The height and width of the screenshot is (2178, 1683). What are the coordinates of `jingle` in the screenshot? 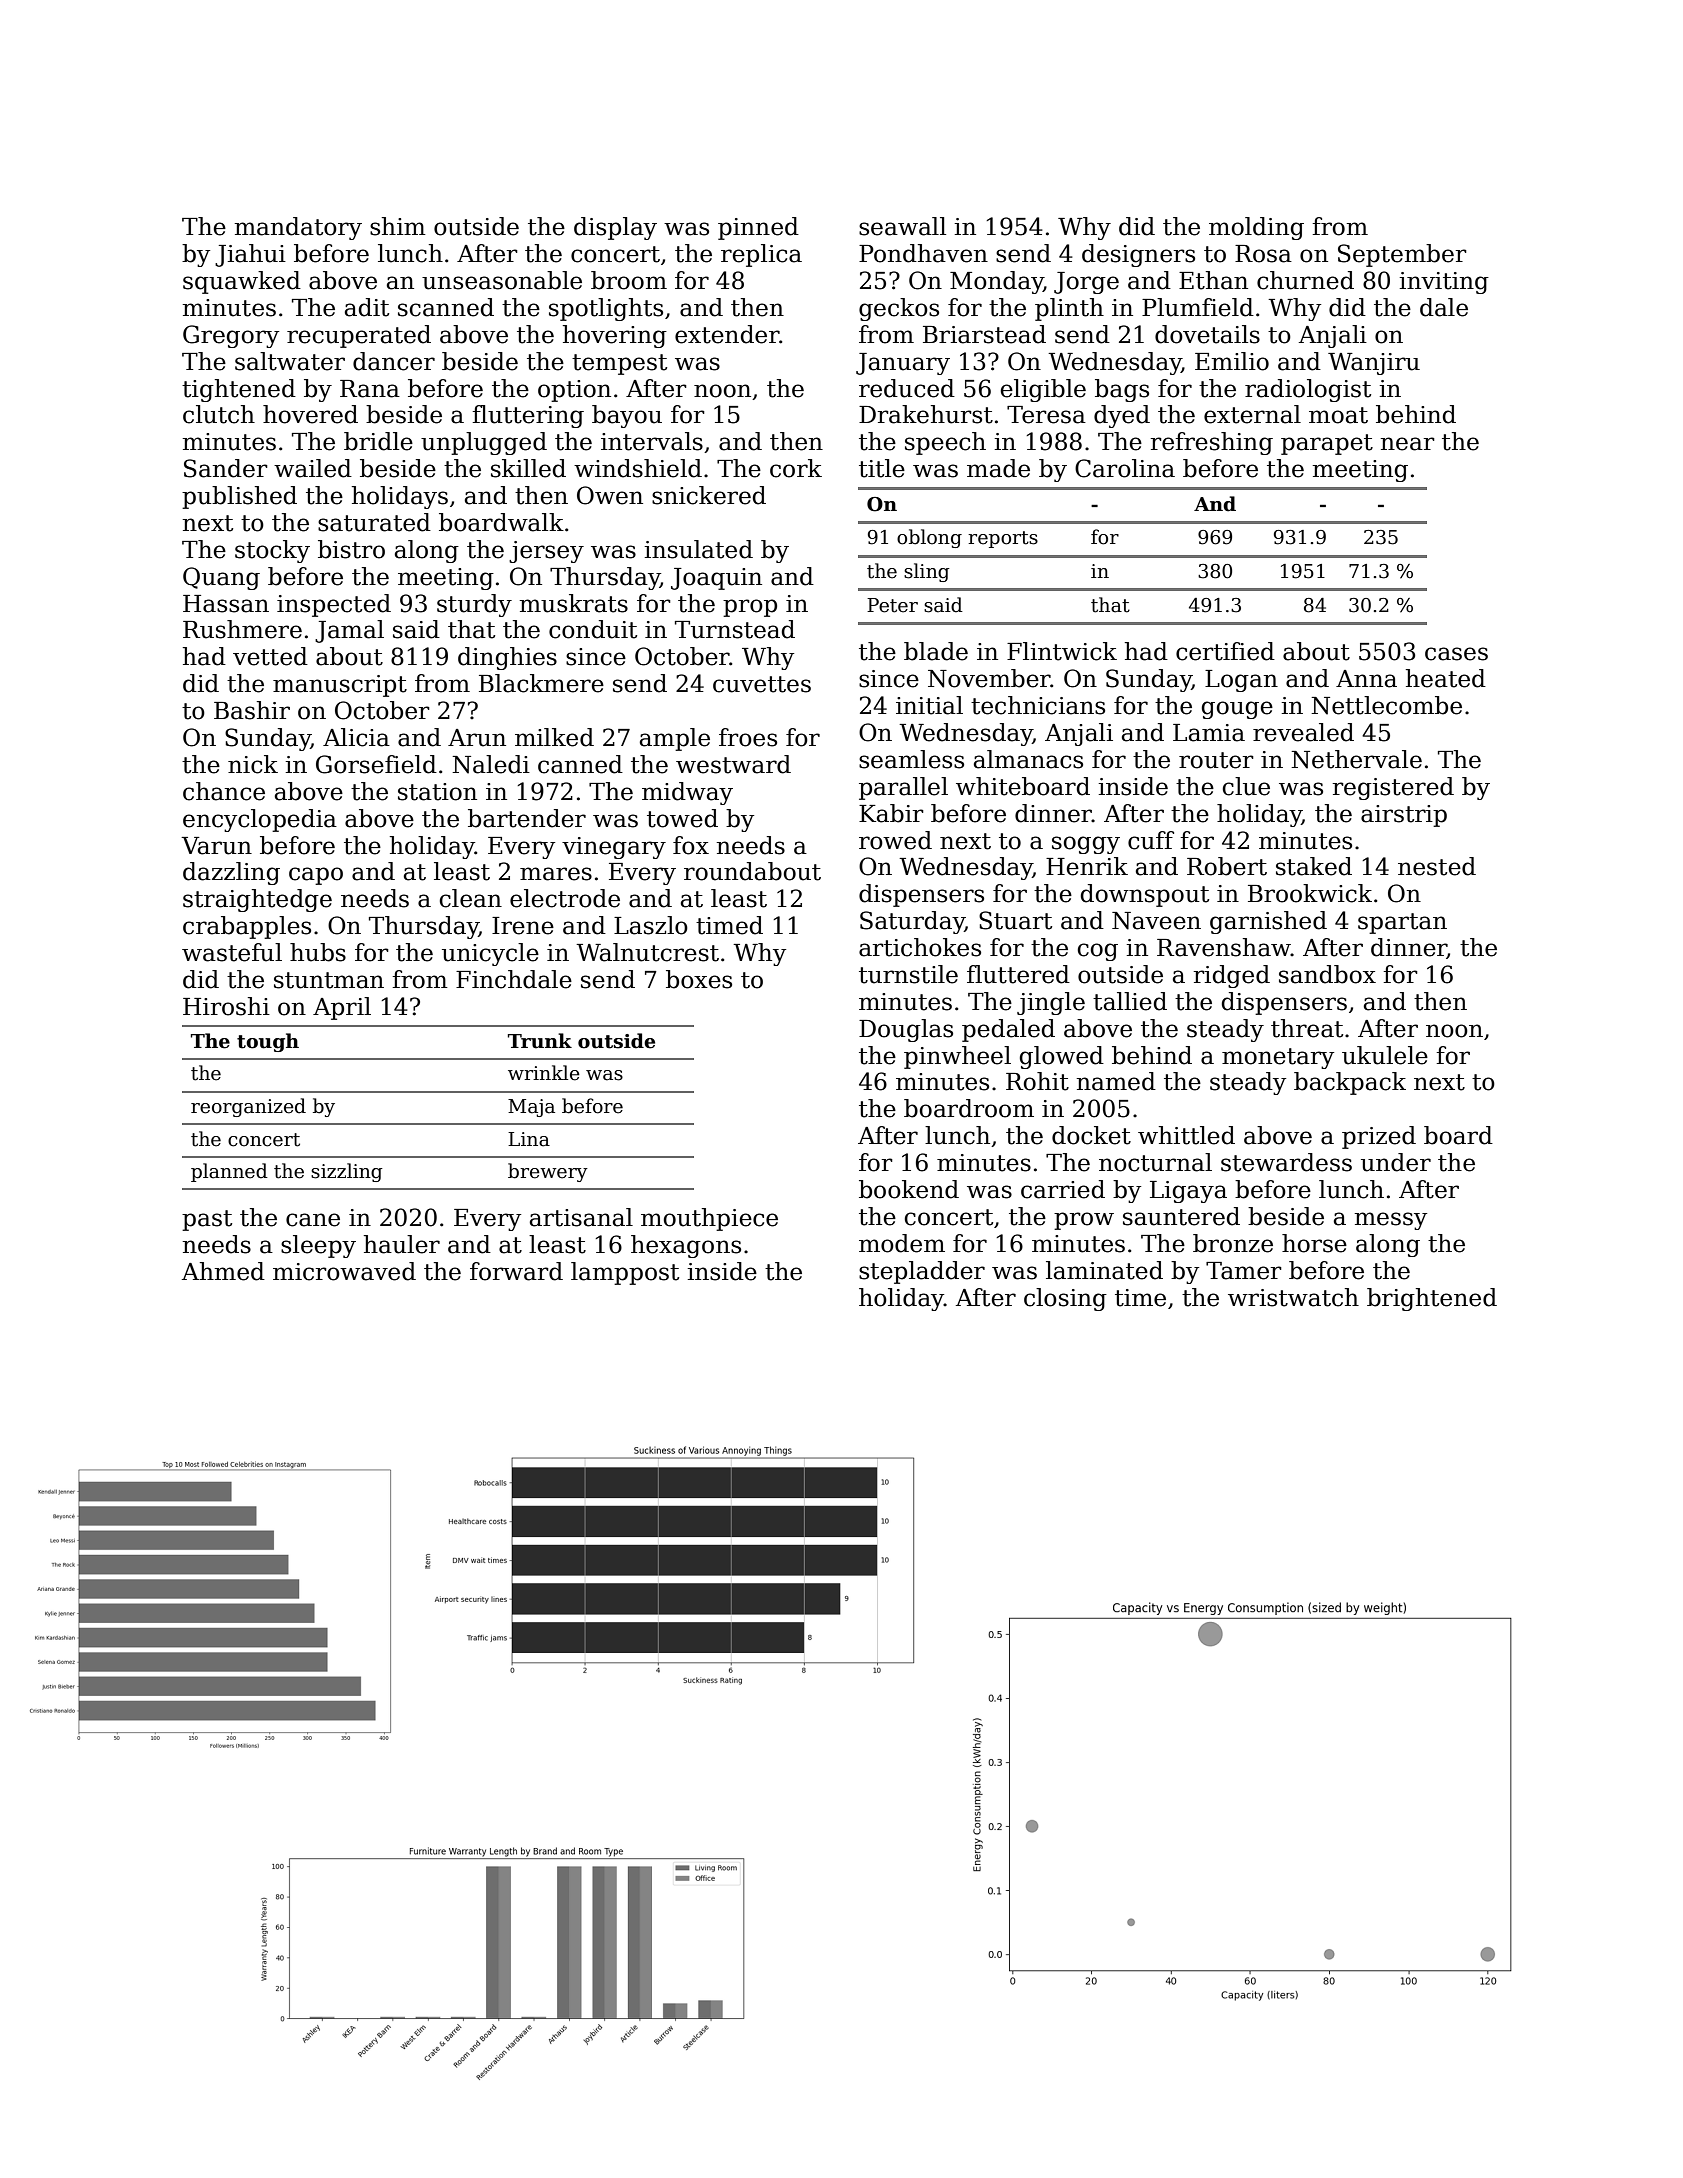 It's located at (1051, 1003).
